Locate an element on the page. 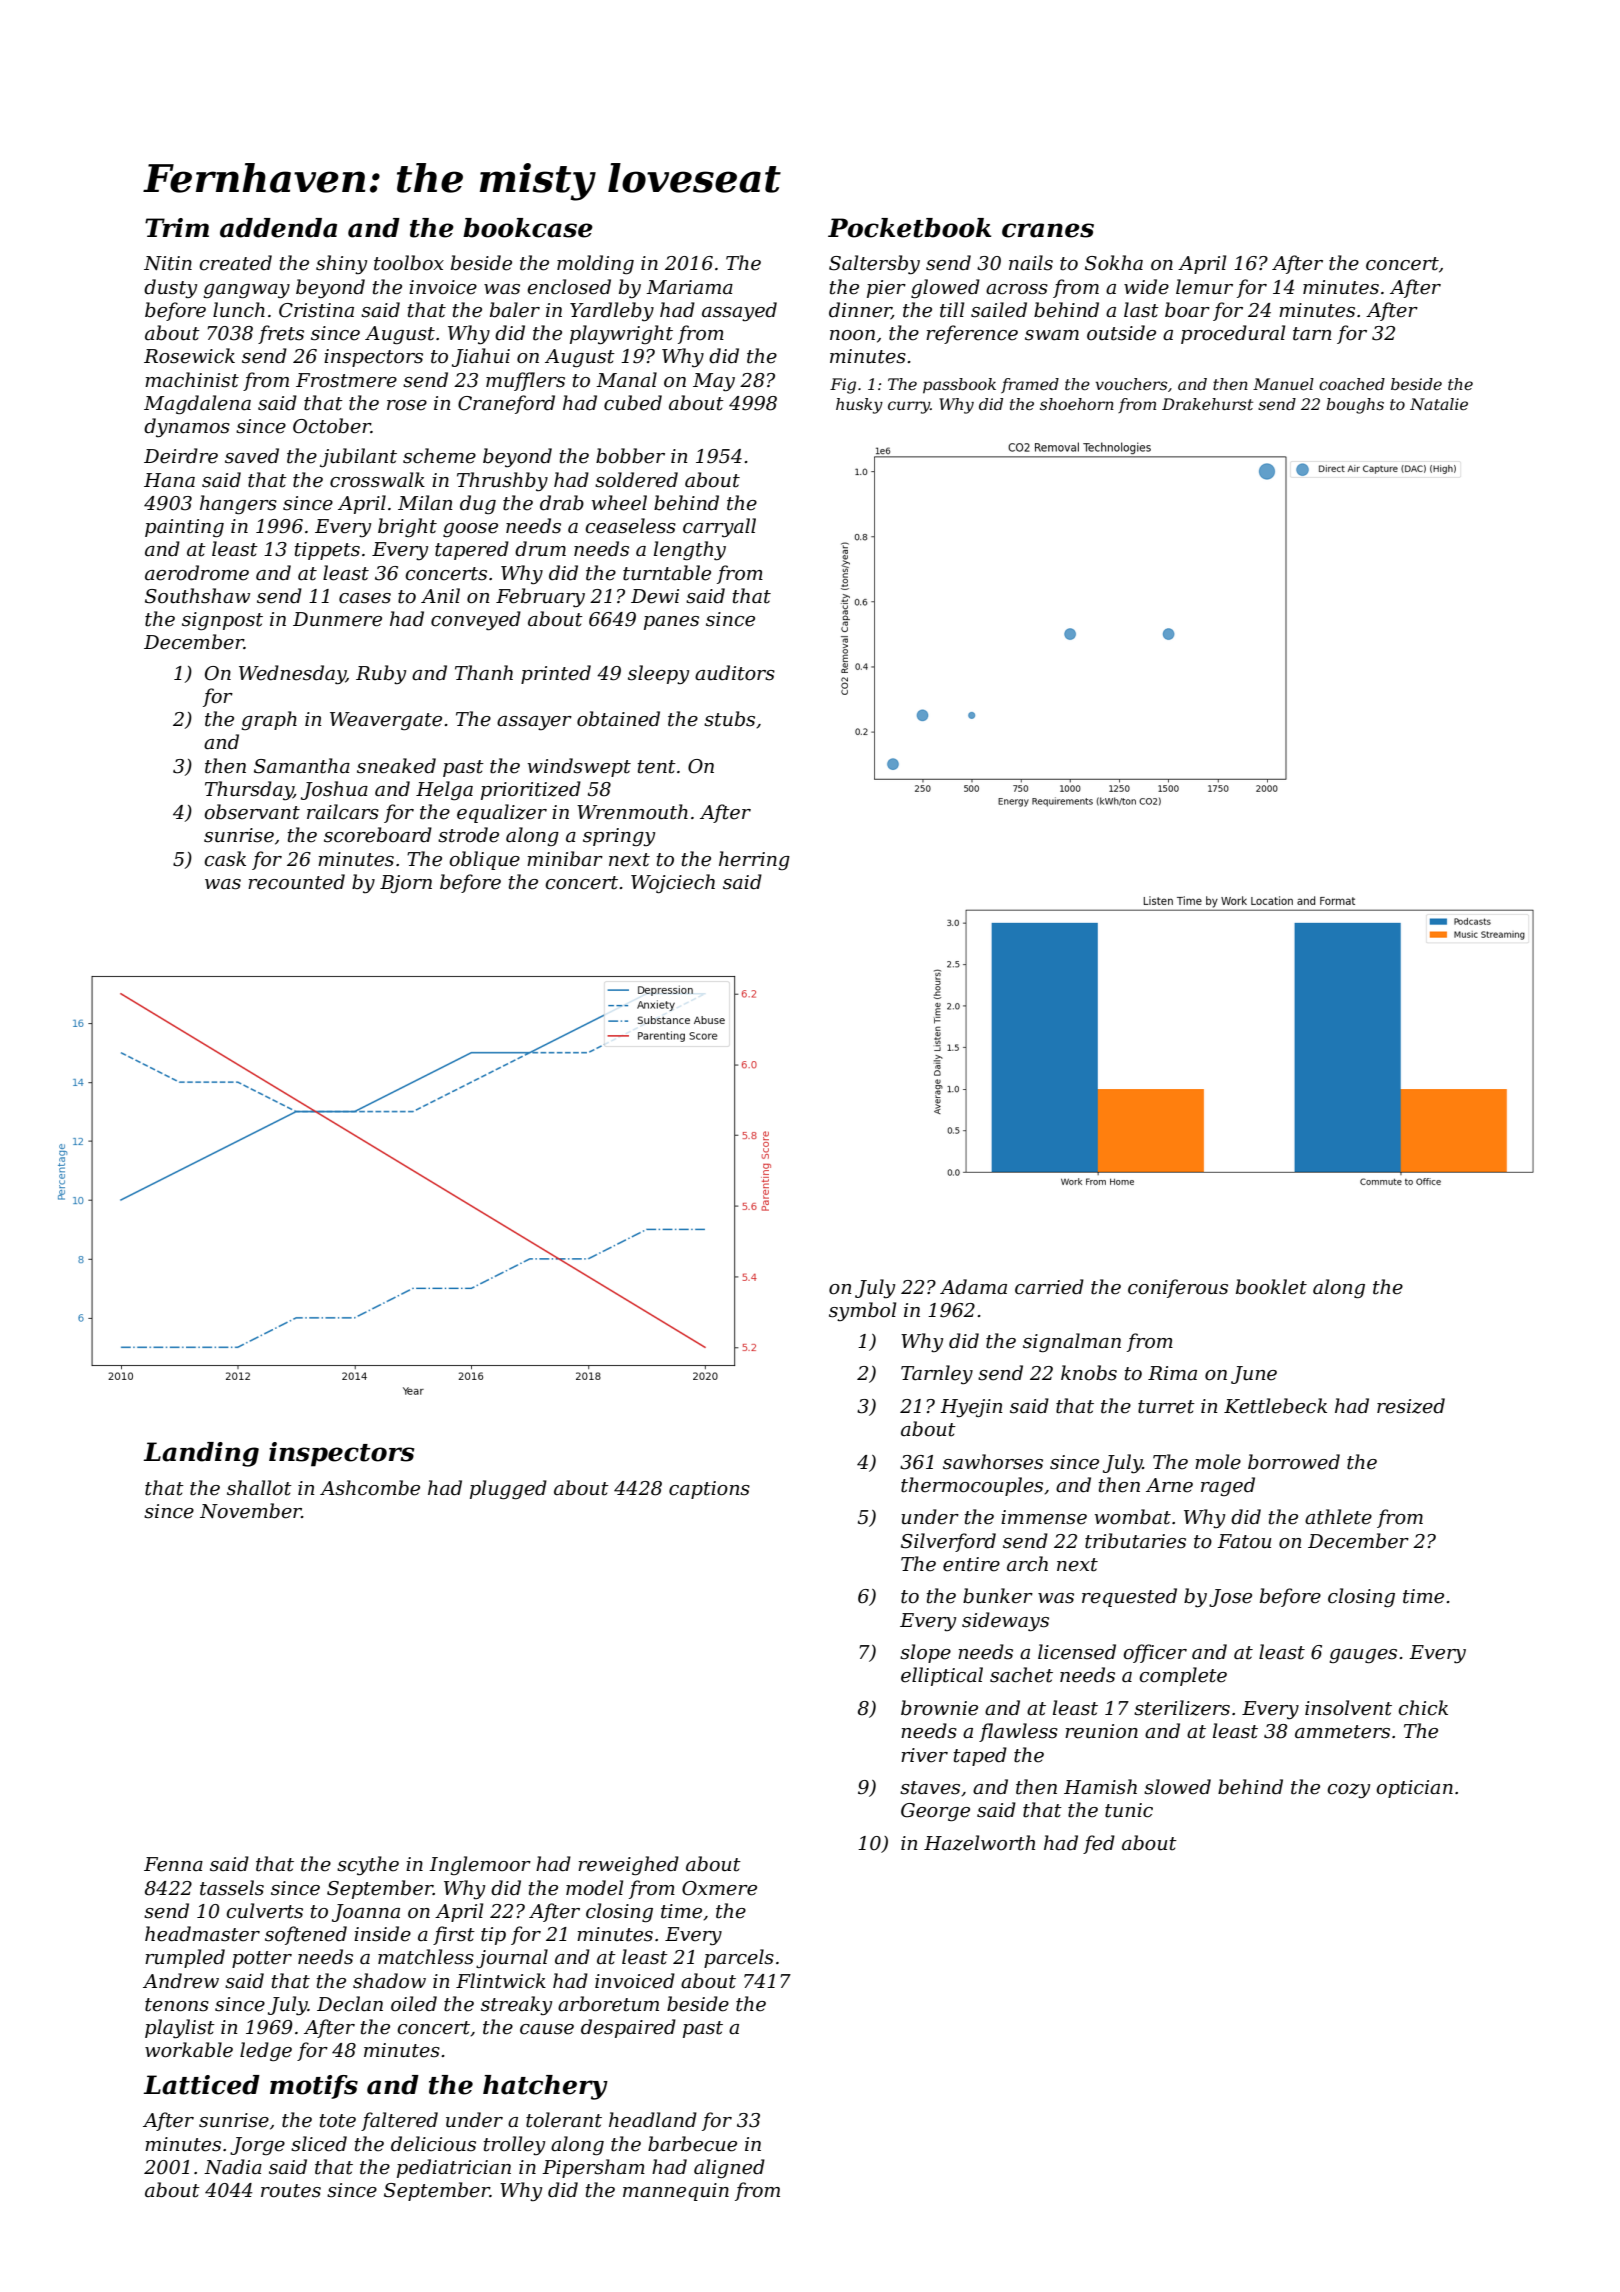 The height and width of the page is (2292, 1620). Jose is located at coordinates (1230, 1598).
